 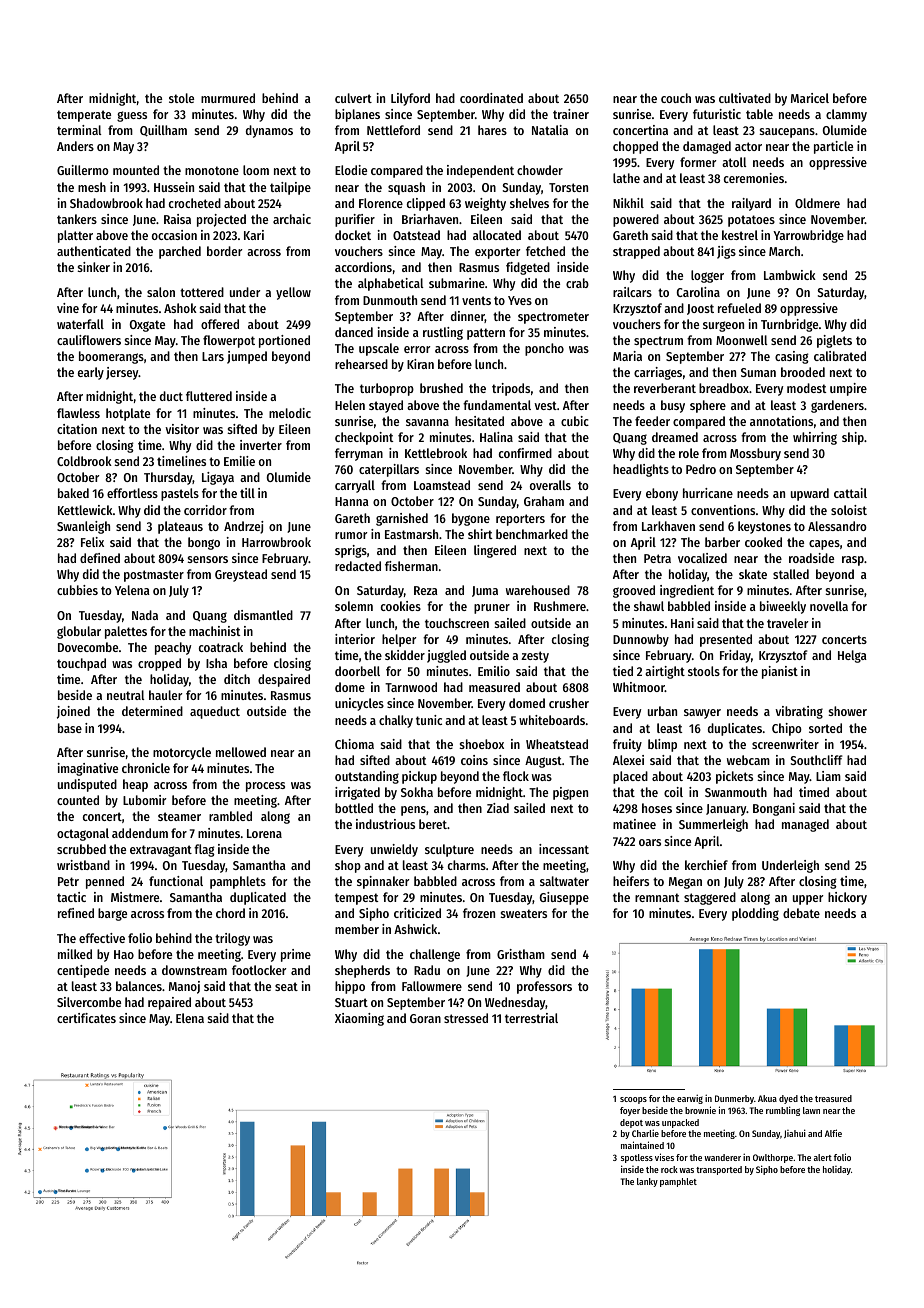 What do you see at coordinates (393, 130) in the screenshot?
I see `Nettleford` at bounding box center [393, 130].
